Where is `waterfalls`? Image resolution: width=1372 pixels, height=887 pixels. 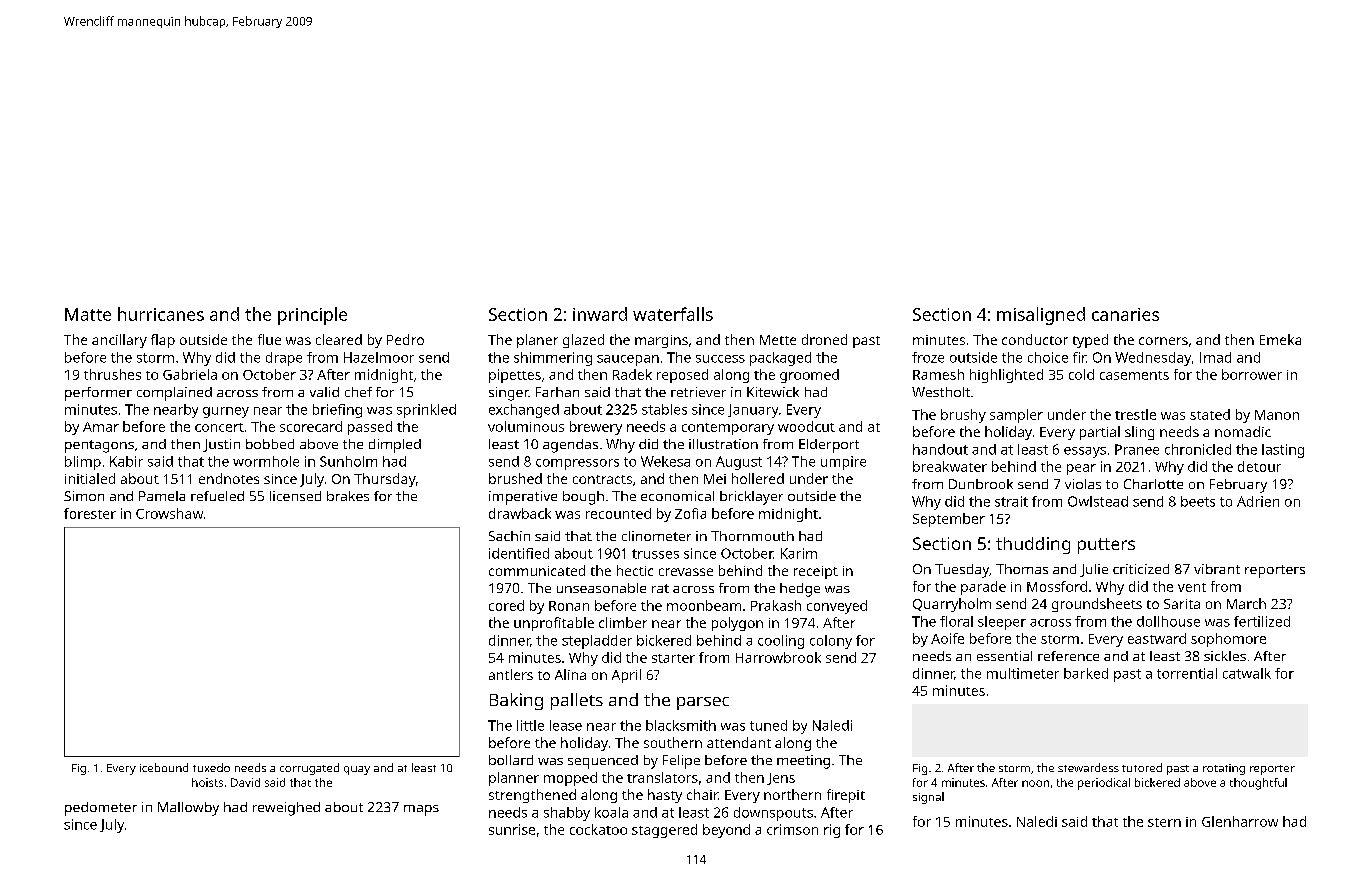 waterfalls is located at coordinates (673, 314).
